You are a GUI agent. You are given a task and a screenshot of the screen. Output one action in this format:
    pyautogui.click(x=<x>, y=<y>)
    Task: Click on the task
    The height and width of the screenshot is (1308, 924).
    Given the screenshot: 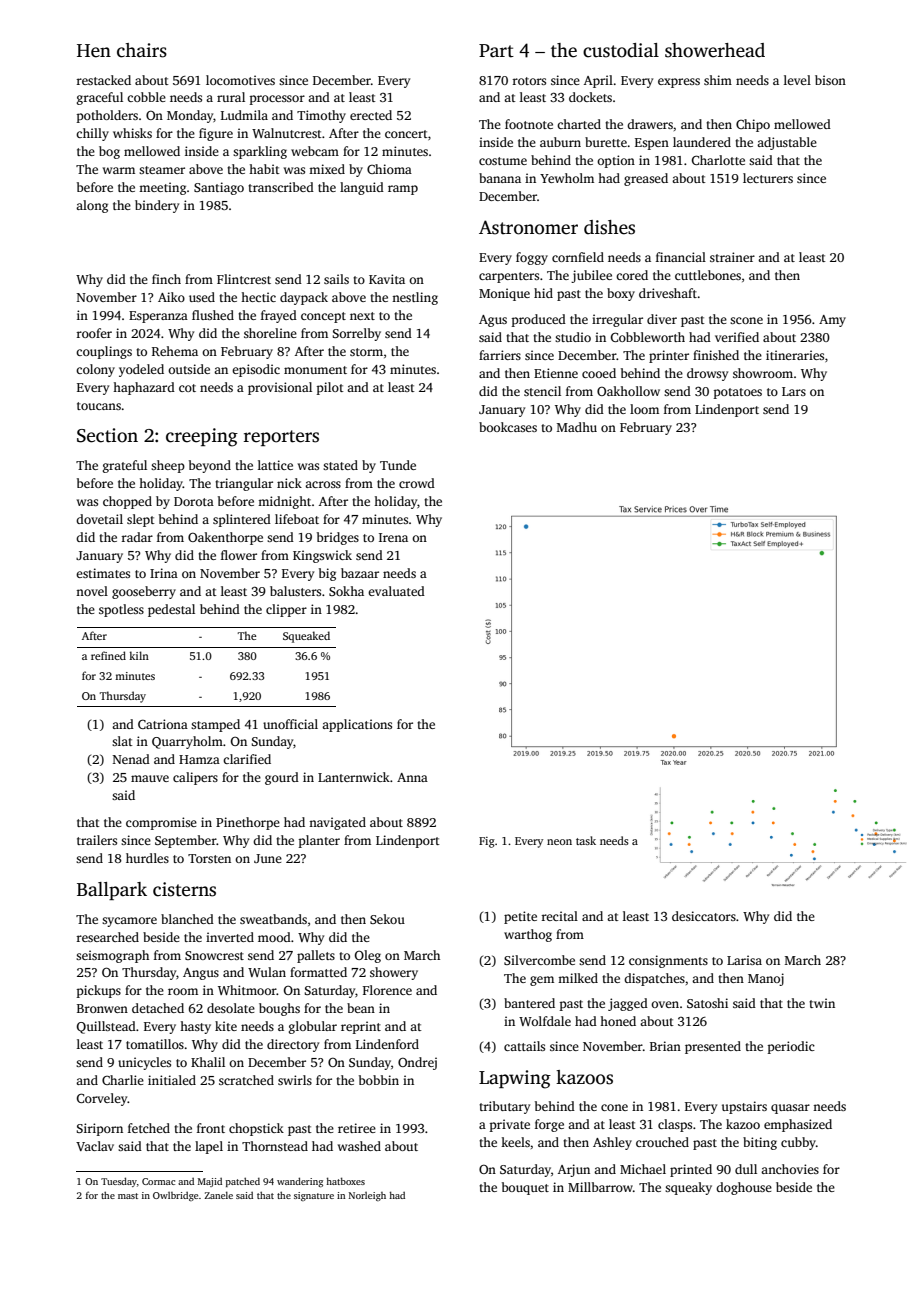 What is the action you would take?
    pyautogui.click(x=586, y=840)
